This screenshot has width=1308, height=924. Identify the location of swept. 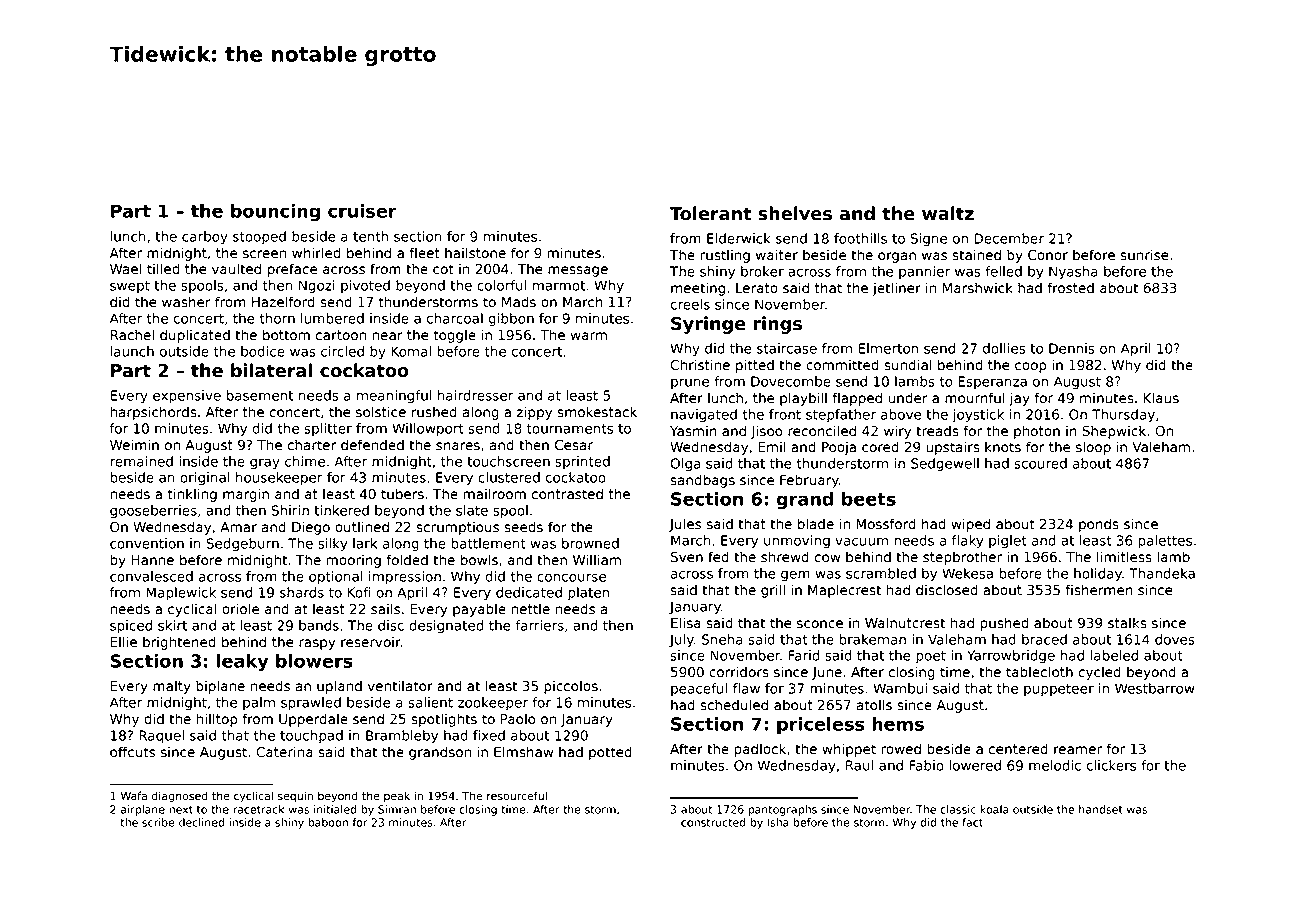
(130, 287).
